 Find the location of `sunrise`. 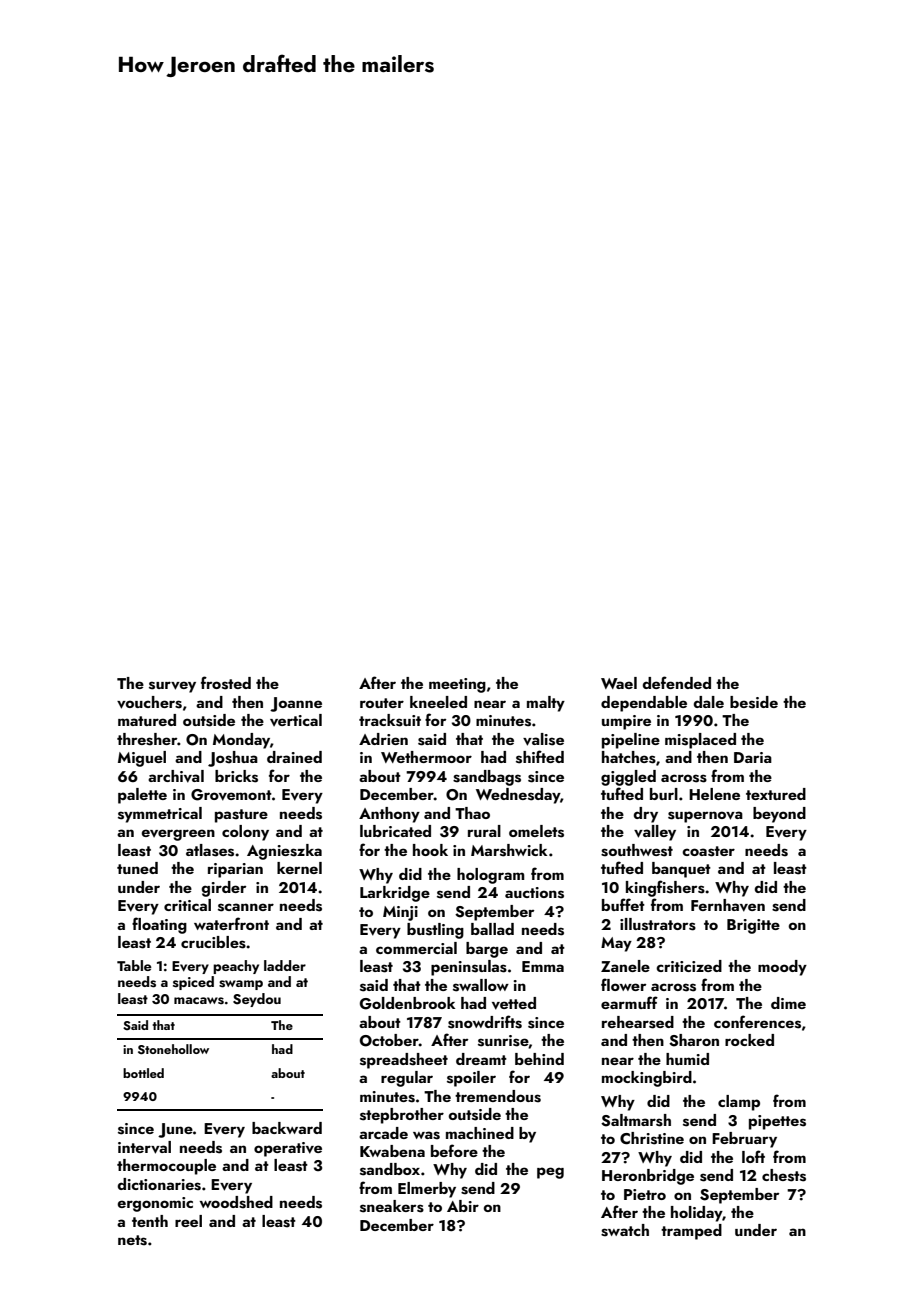

sunrise is located at coordinates (503, 1041).
